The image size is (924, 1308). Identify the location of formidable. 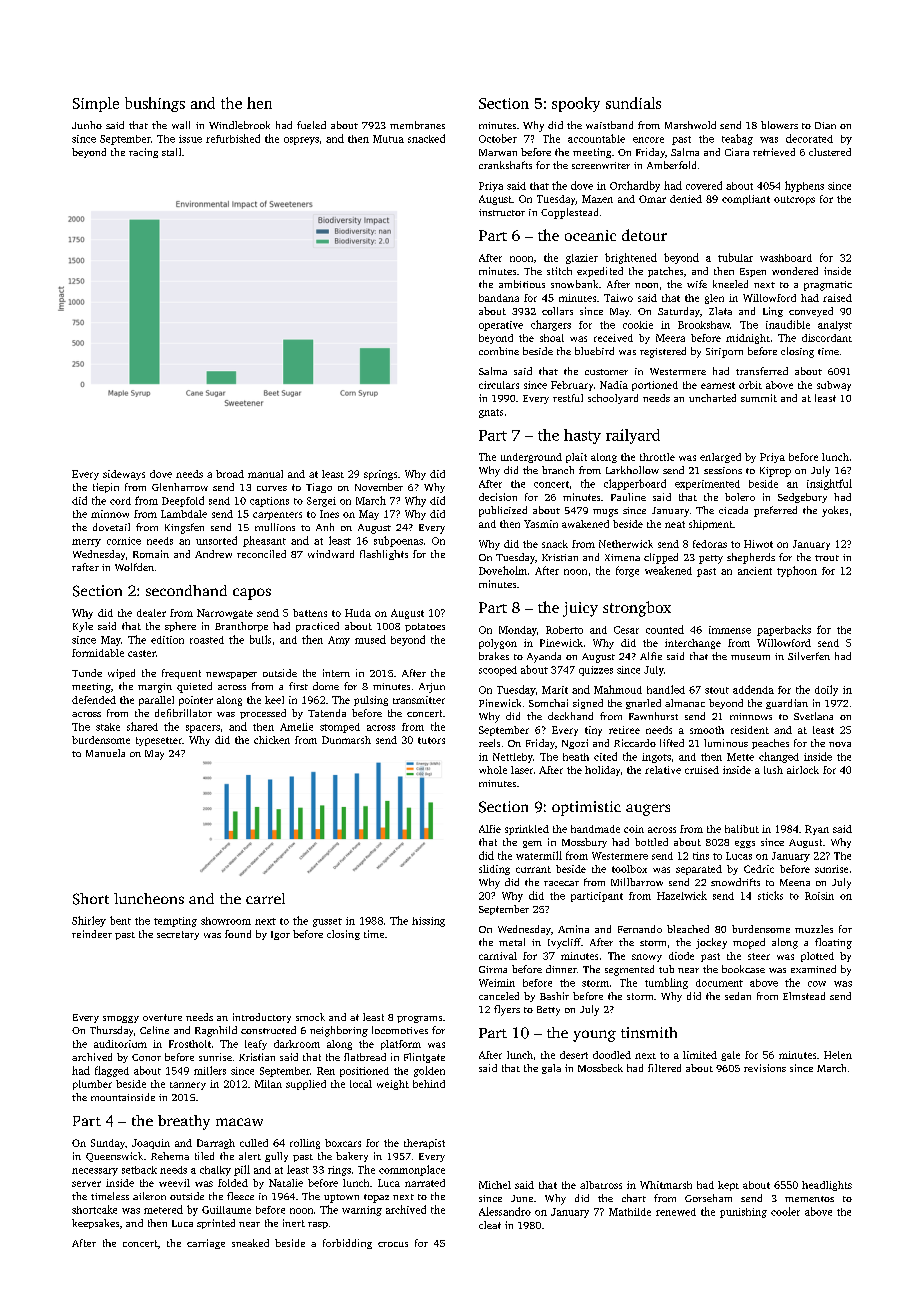
(98, 653).
